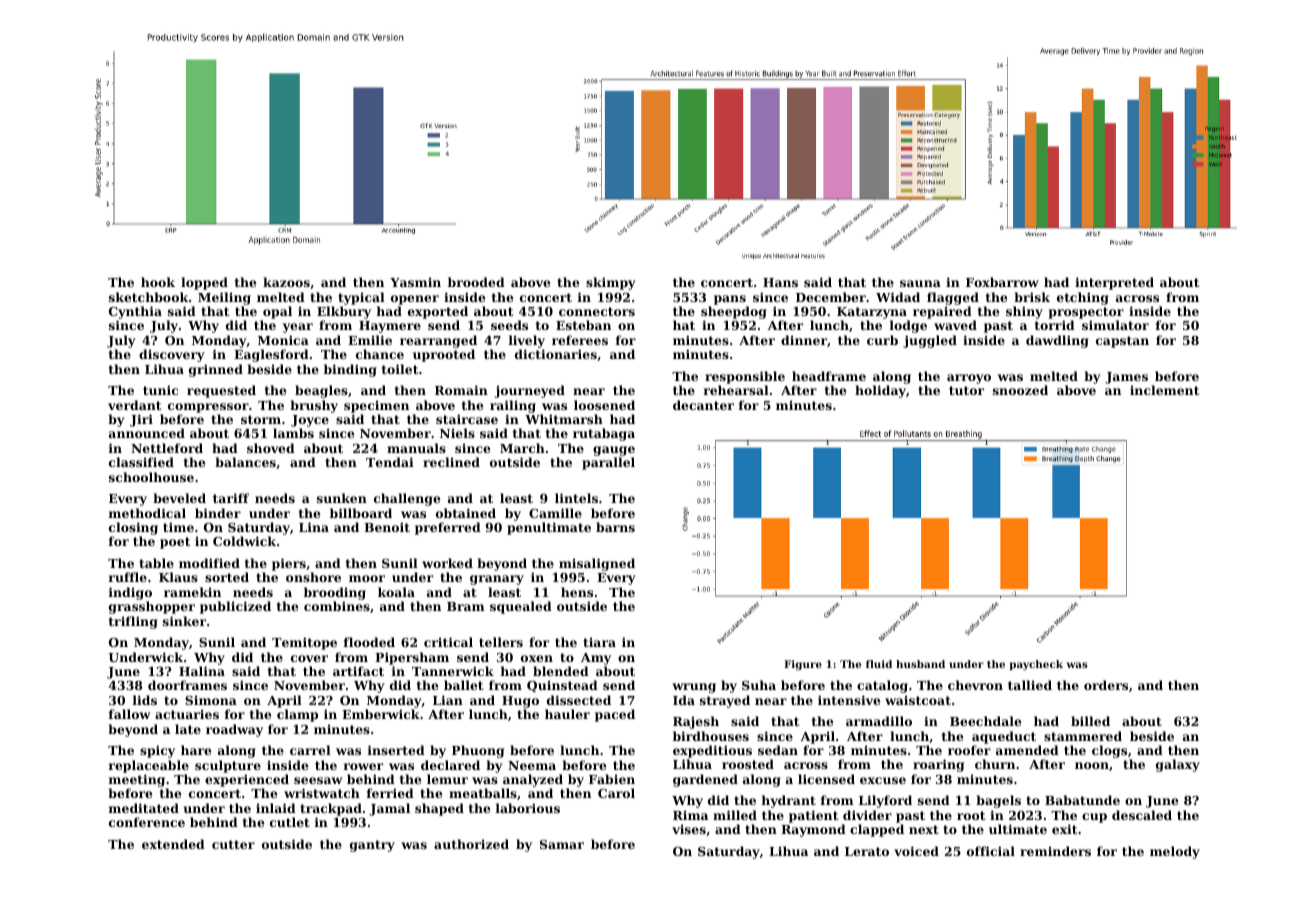 This screenshot has height=924, width=1308. I want to click on Foxbarrow, so click(1002, 282).
